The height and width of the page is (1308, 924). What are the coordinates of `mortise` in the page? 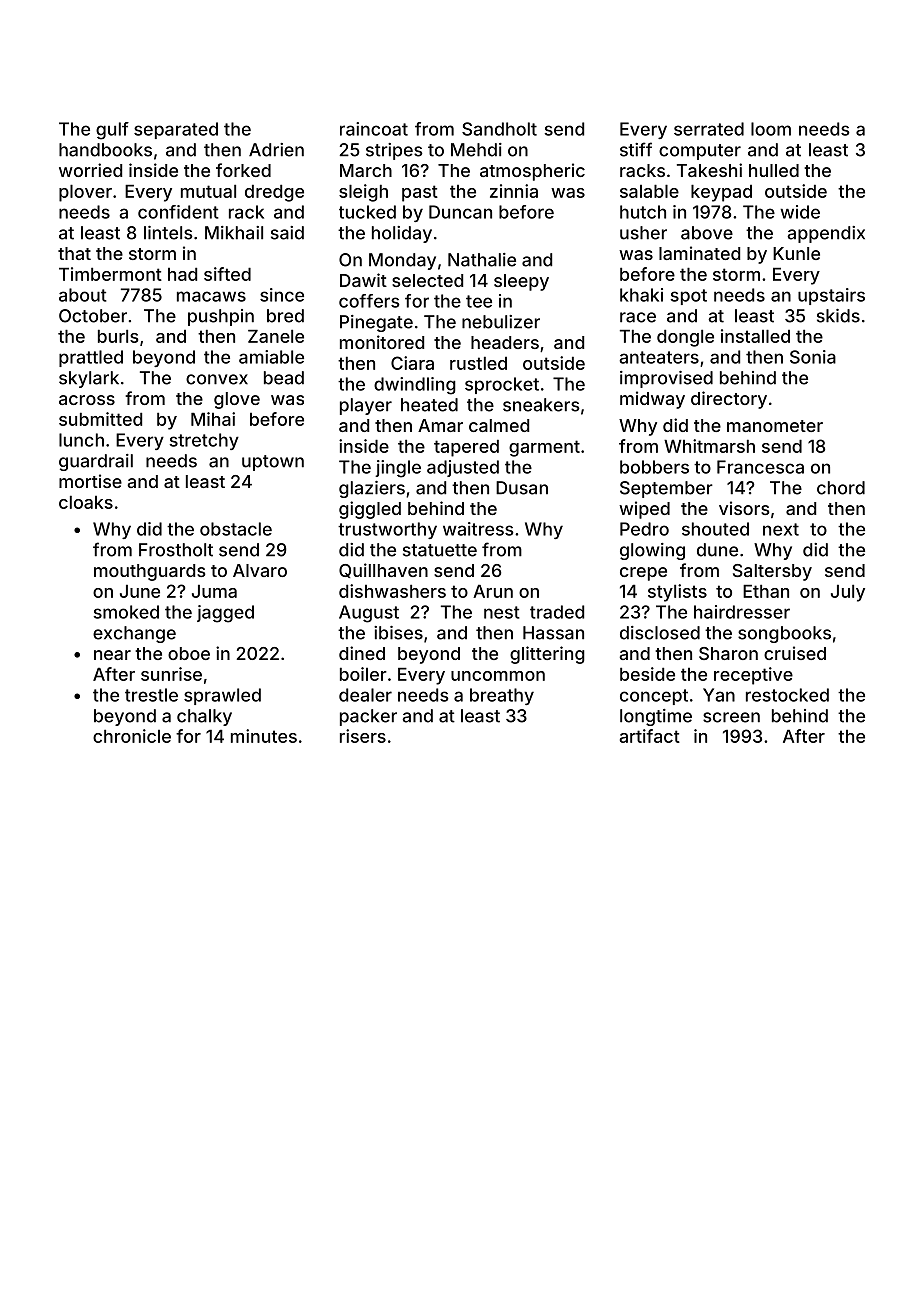 It's located at (90, 481).
